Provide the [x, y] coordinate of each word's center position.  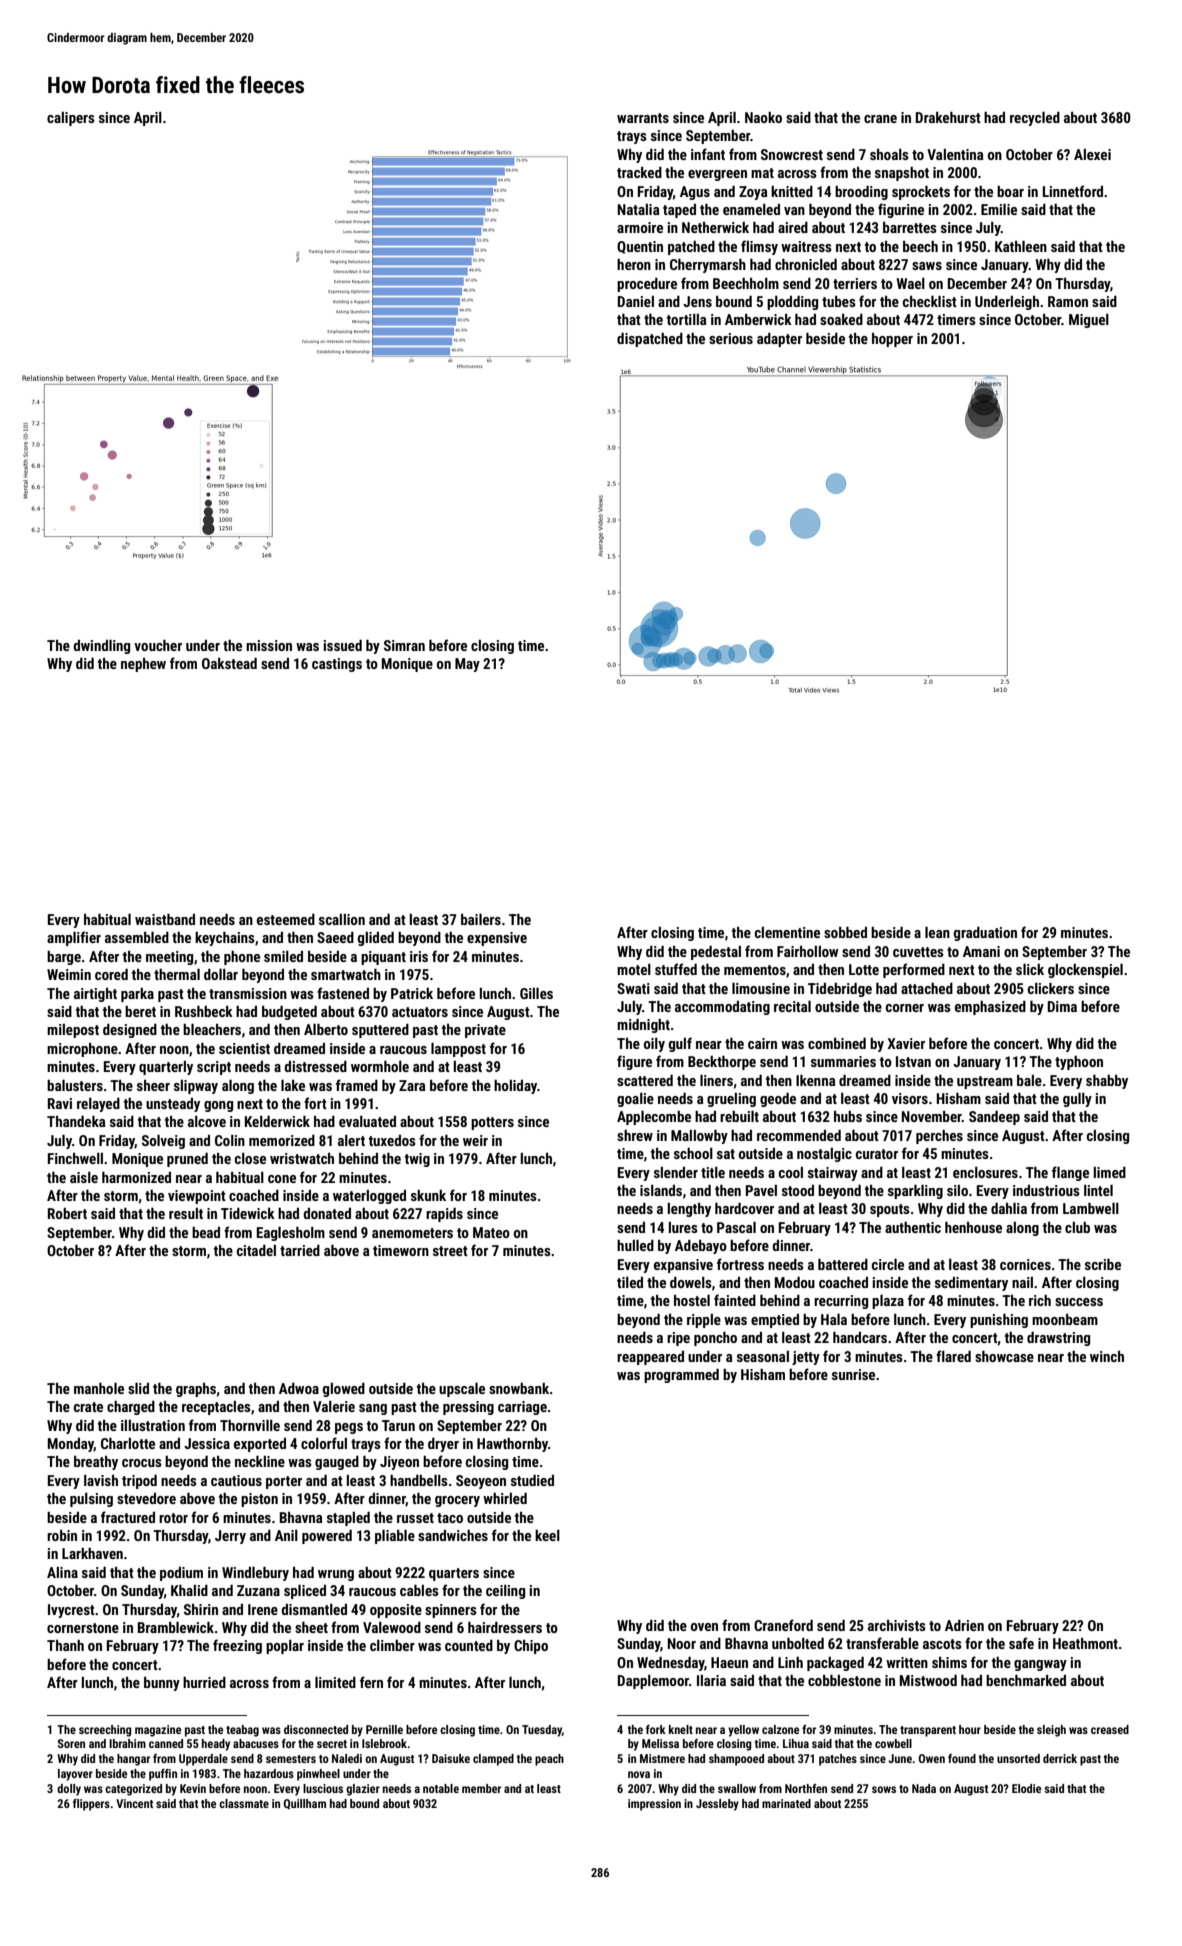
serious [731, 338]
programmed [681, 1376]
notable [441, 1788]
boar [1010, 191]
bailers [481, 919]
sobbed [845, 932]
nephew [143, 665]
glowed [343, 1390]
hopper [892, 340]
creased [1110, 1729]
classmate [244, 1803]
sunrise [853, 1374]
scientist [244, 1048]
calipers [71, 119]
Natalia [638, 209]
